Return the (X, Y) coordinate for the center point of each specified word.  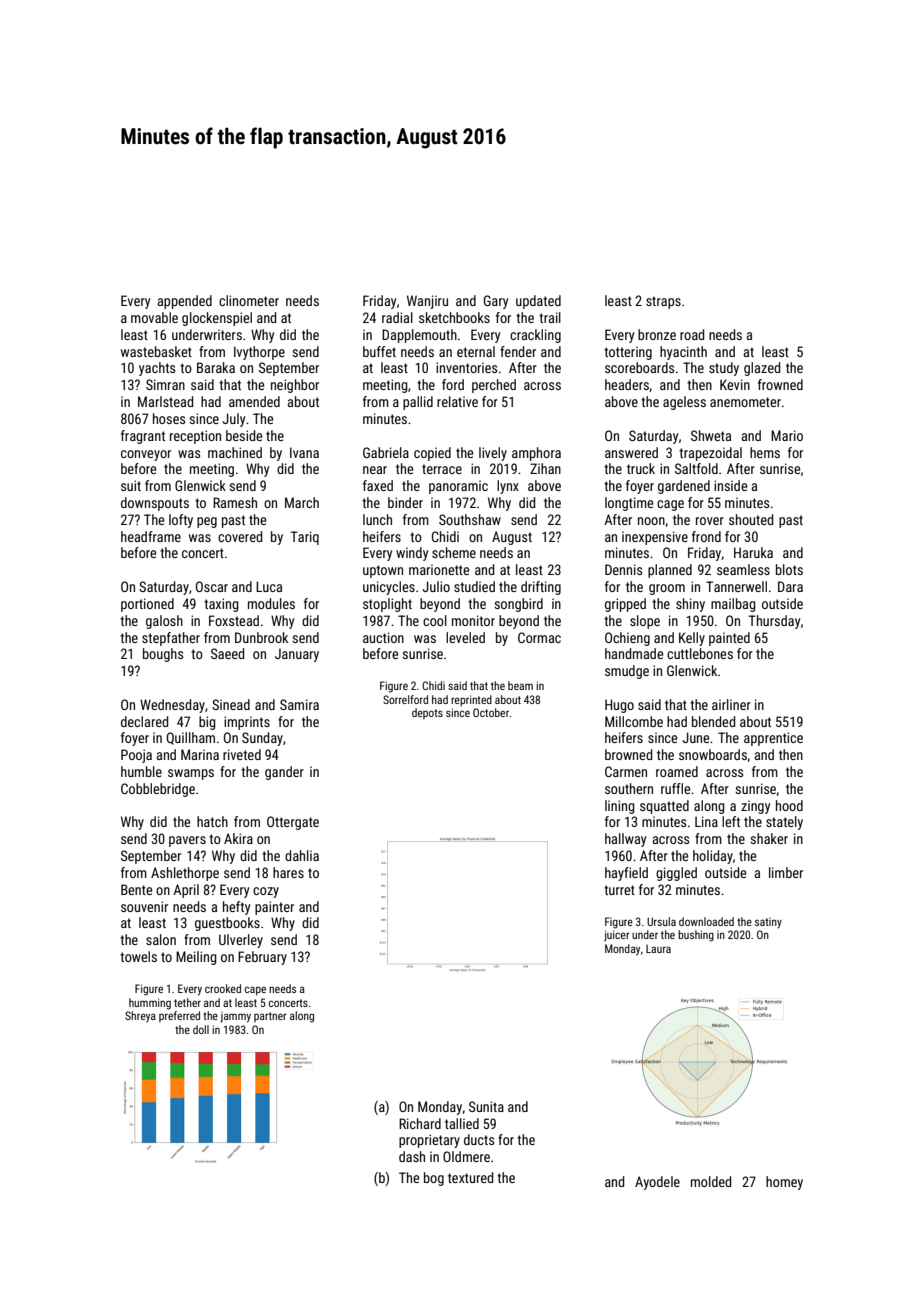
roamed (677, 771)
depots (427, 713)
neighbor (295, 386)
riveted (242, 754)
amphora (536, 454)
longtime (629, 504)
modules (271, 603)
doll (201, 1029)
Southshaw (470, 519)
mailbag (733, 605)
